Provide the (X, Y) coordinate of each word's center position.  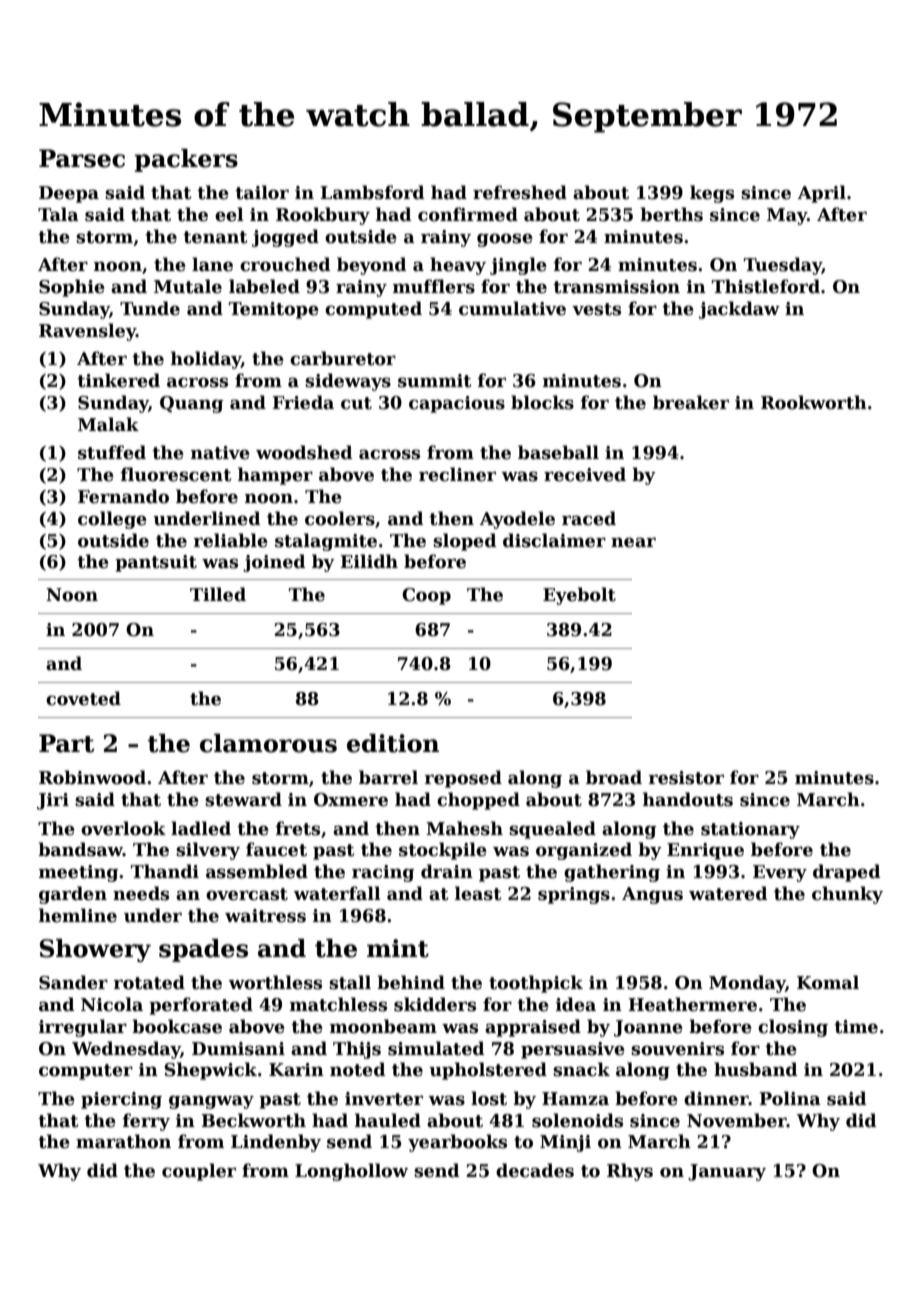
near (633, 542)
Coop (426, 596)
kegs (712, 194)
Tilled (218, 594)
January (727, 1172)
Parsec (82, 158)
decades (535, 1170)
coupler (199, 1172)
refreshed (520, 192)
